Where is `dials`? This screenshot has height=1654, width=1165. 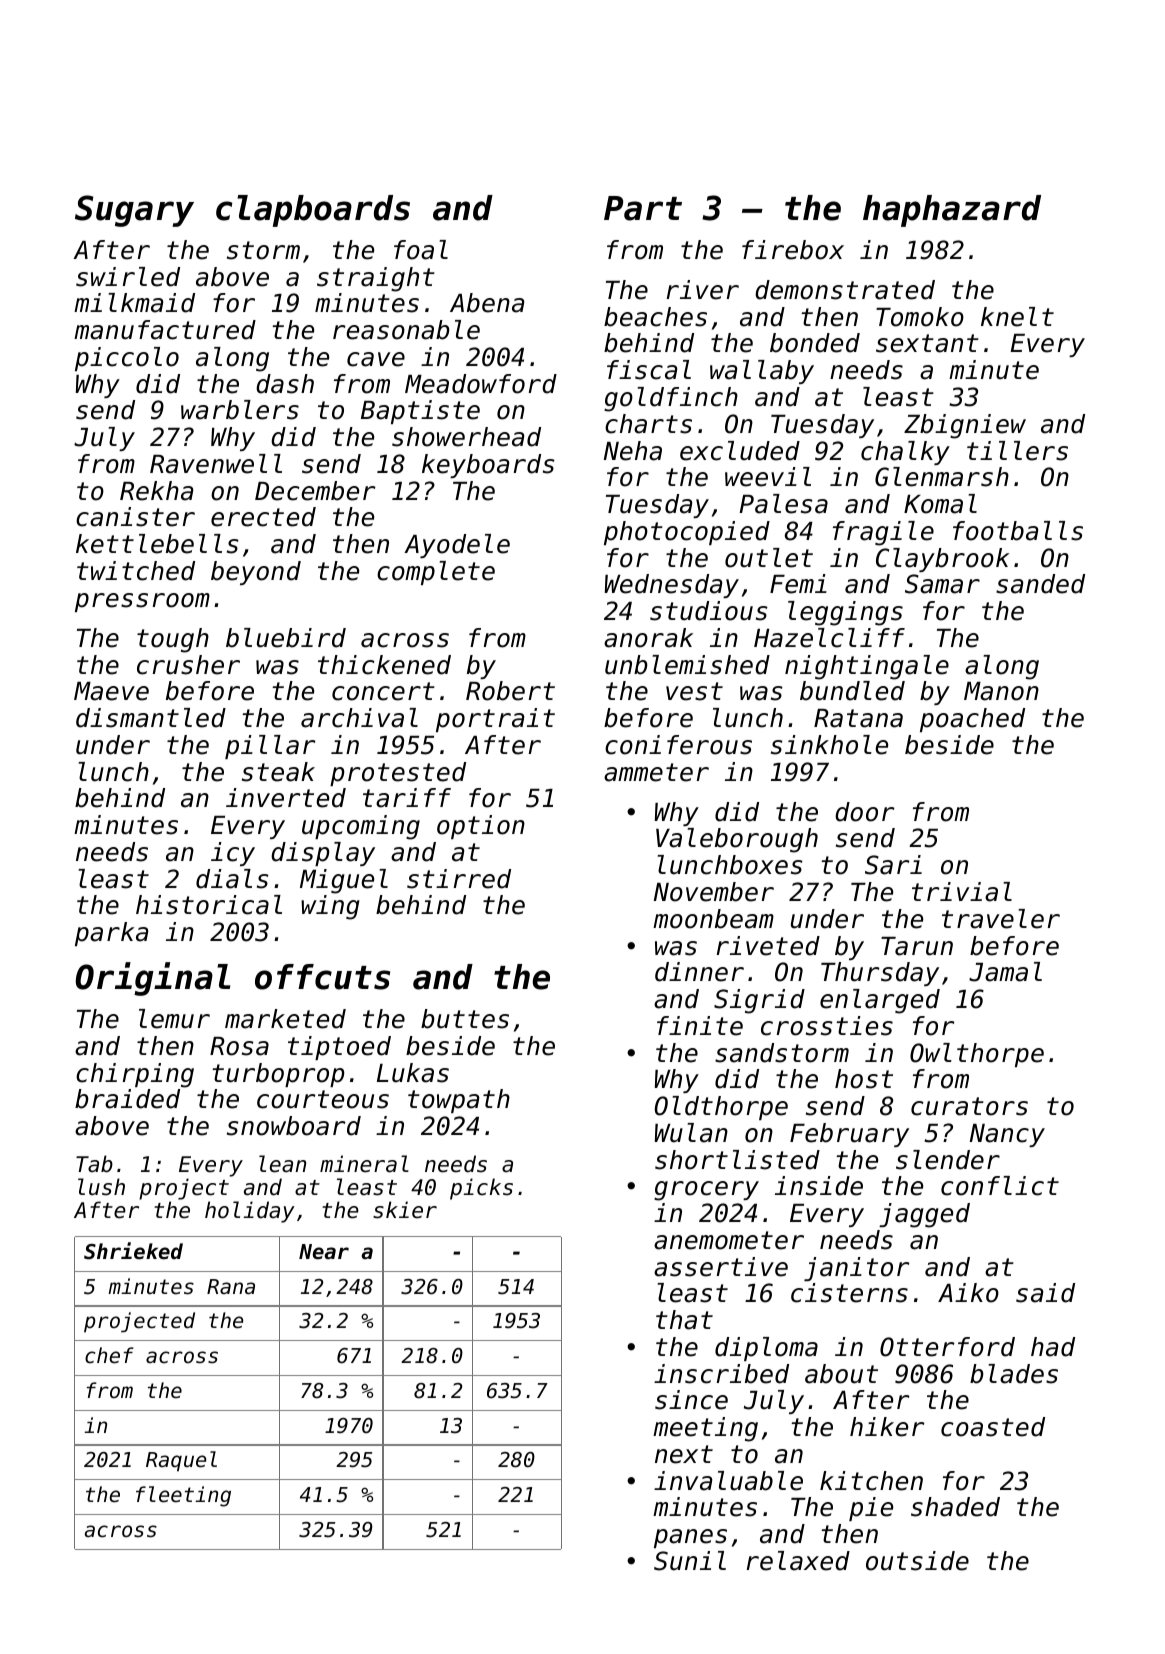 dials is located at coordinates (232, 879).
